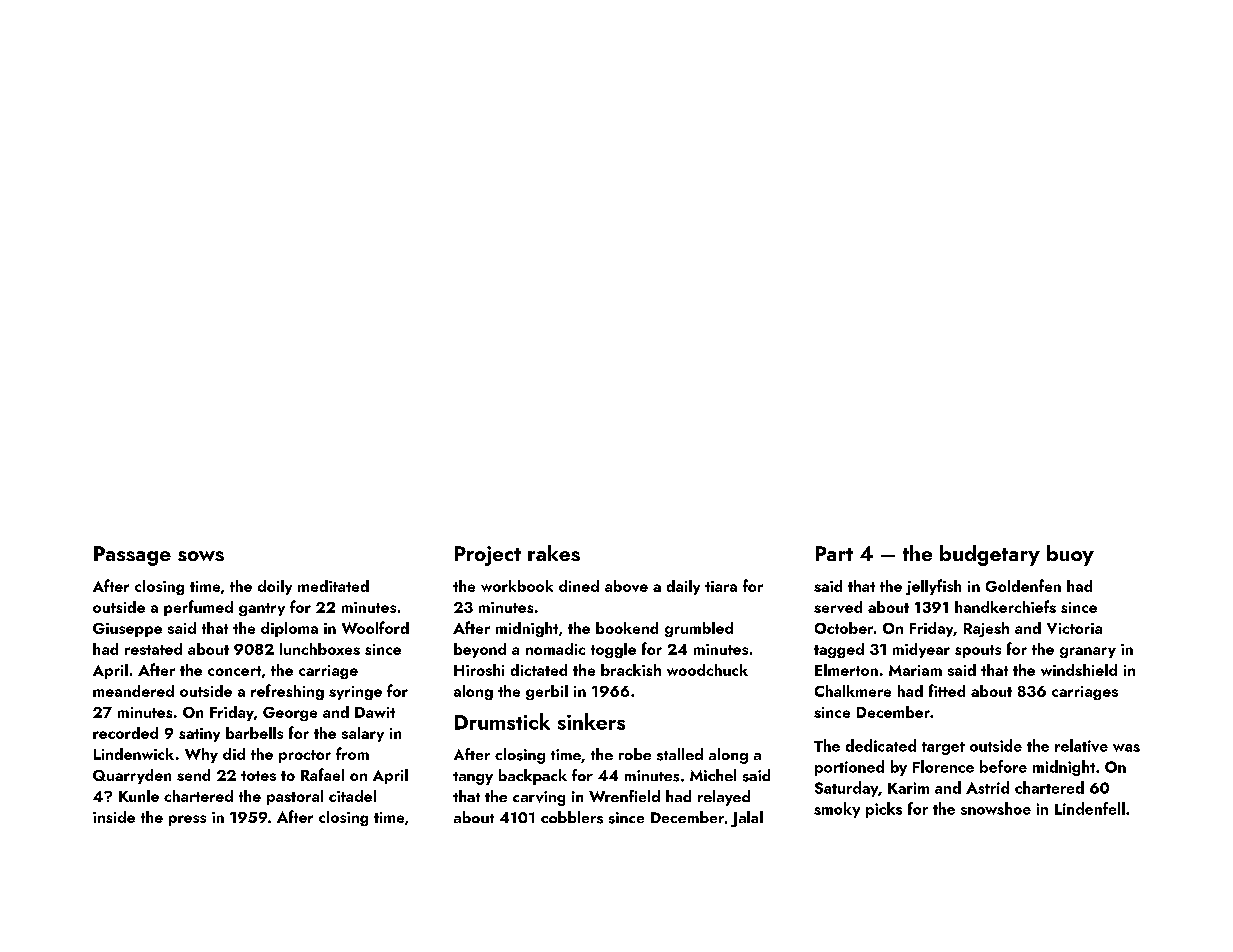 The image size is (1233, 952). I want to click on press, so click(187, 820).
